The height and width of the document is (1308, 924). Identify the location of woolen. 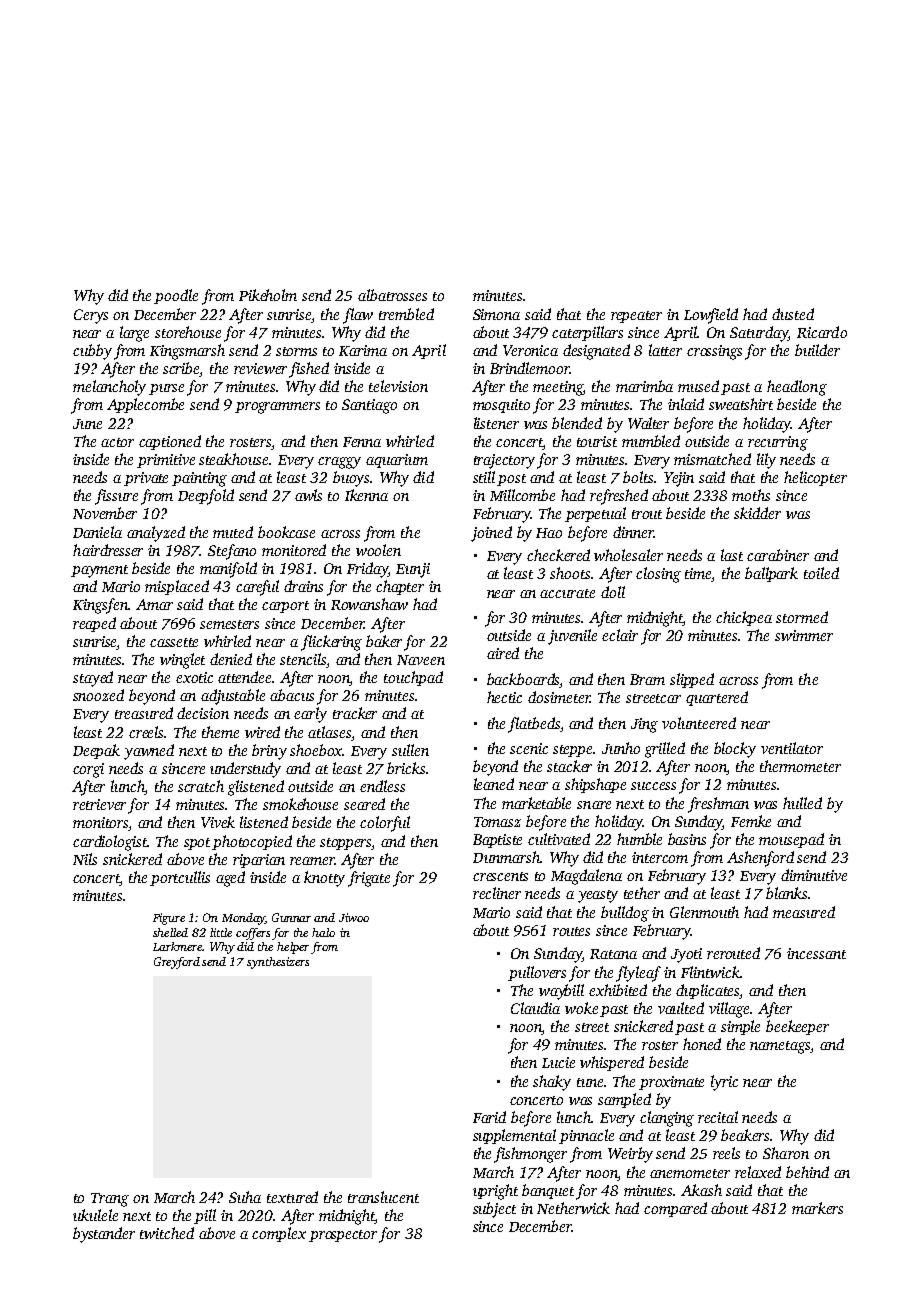
(378, 550).
